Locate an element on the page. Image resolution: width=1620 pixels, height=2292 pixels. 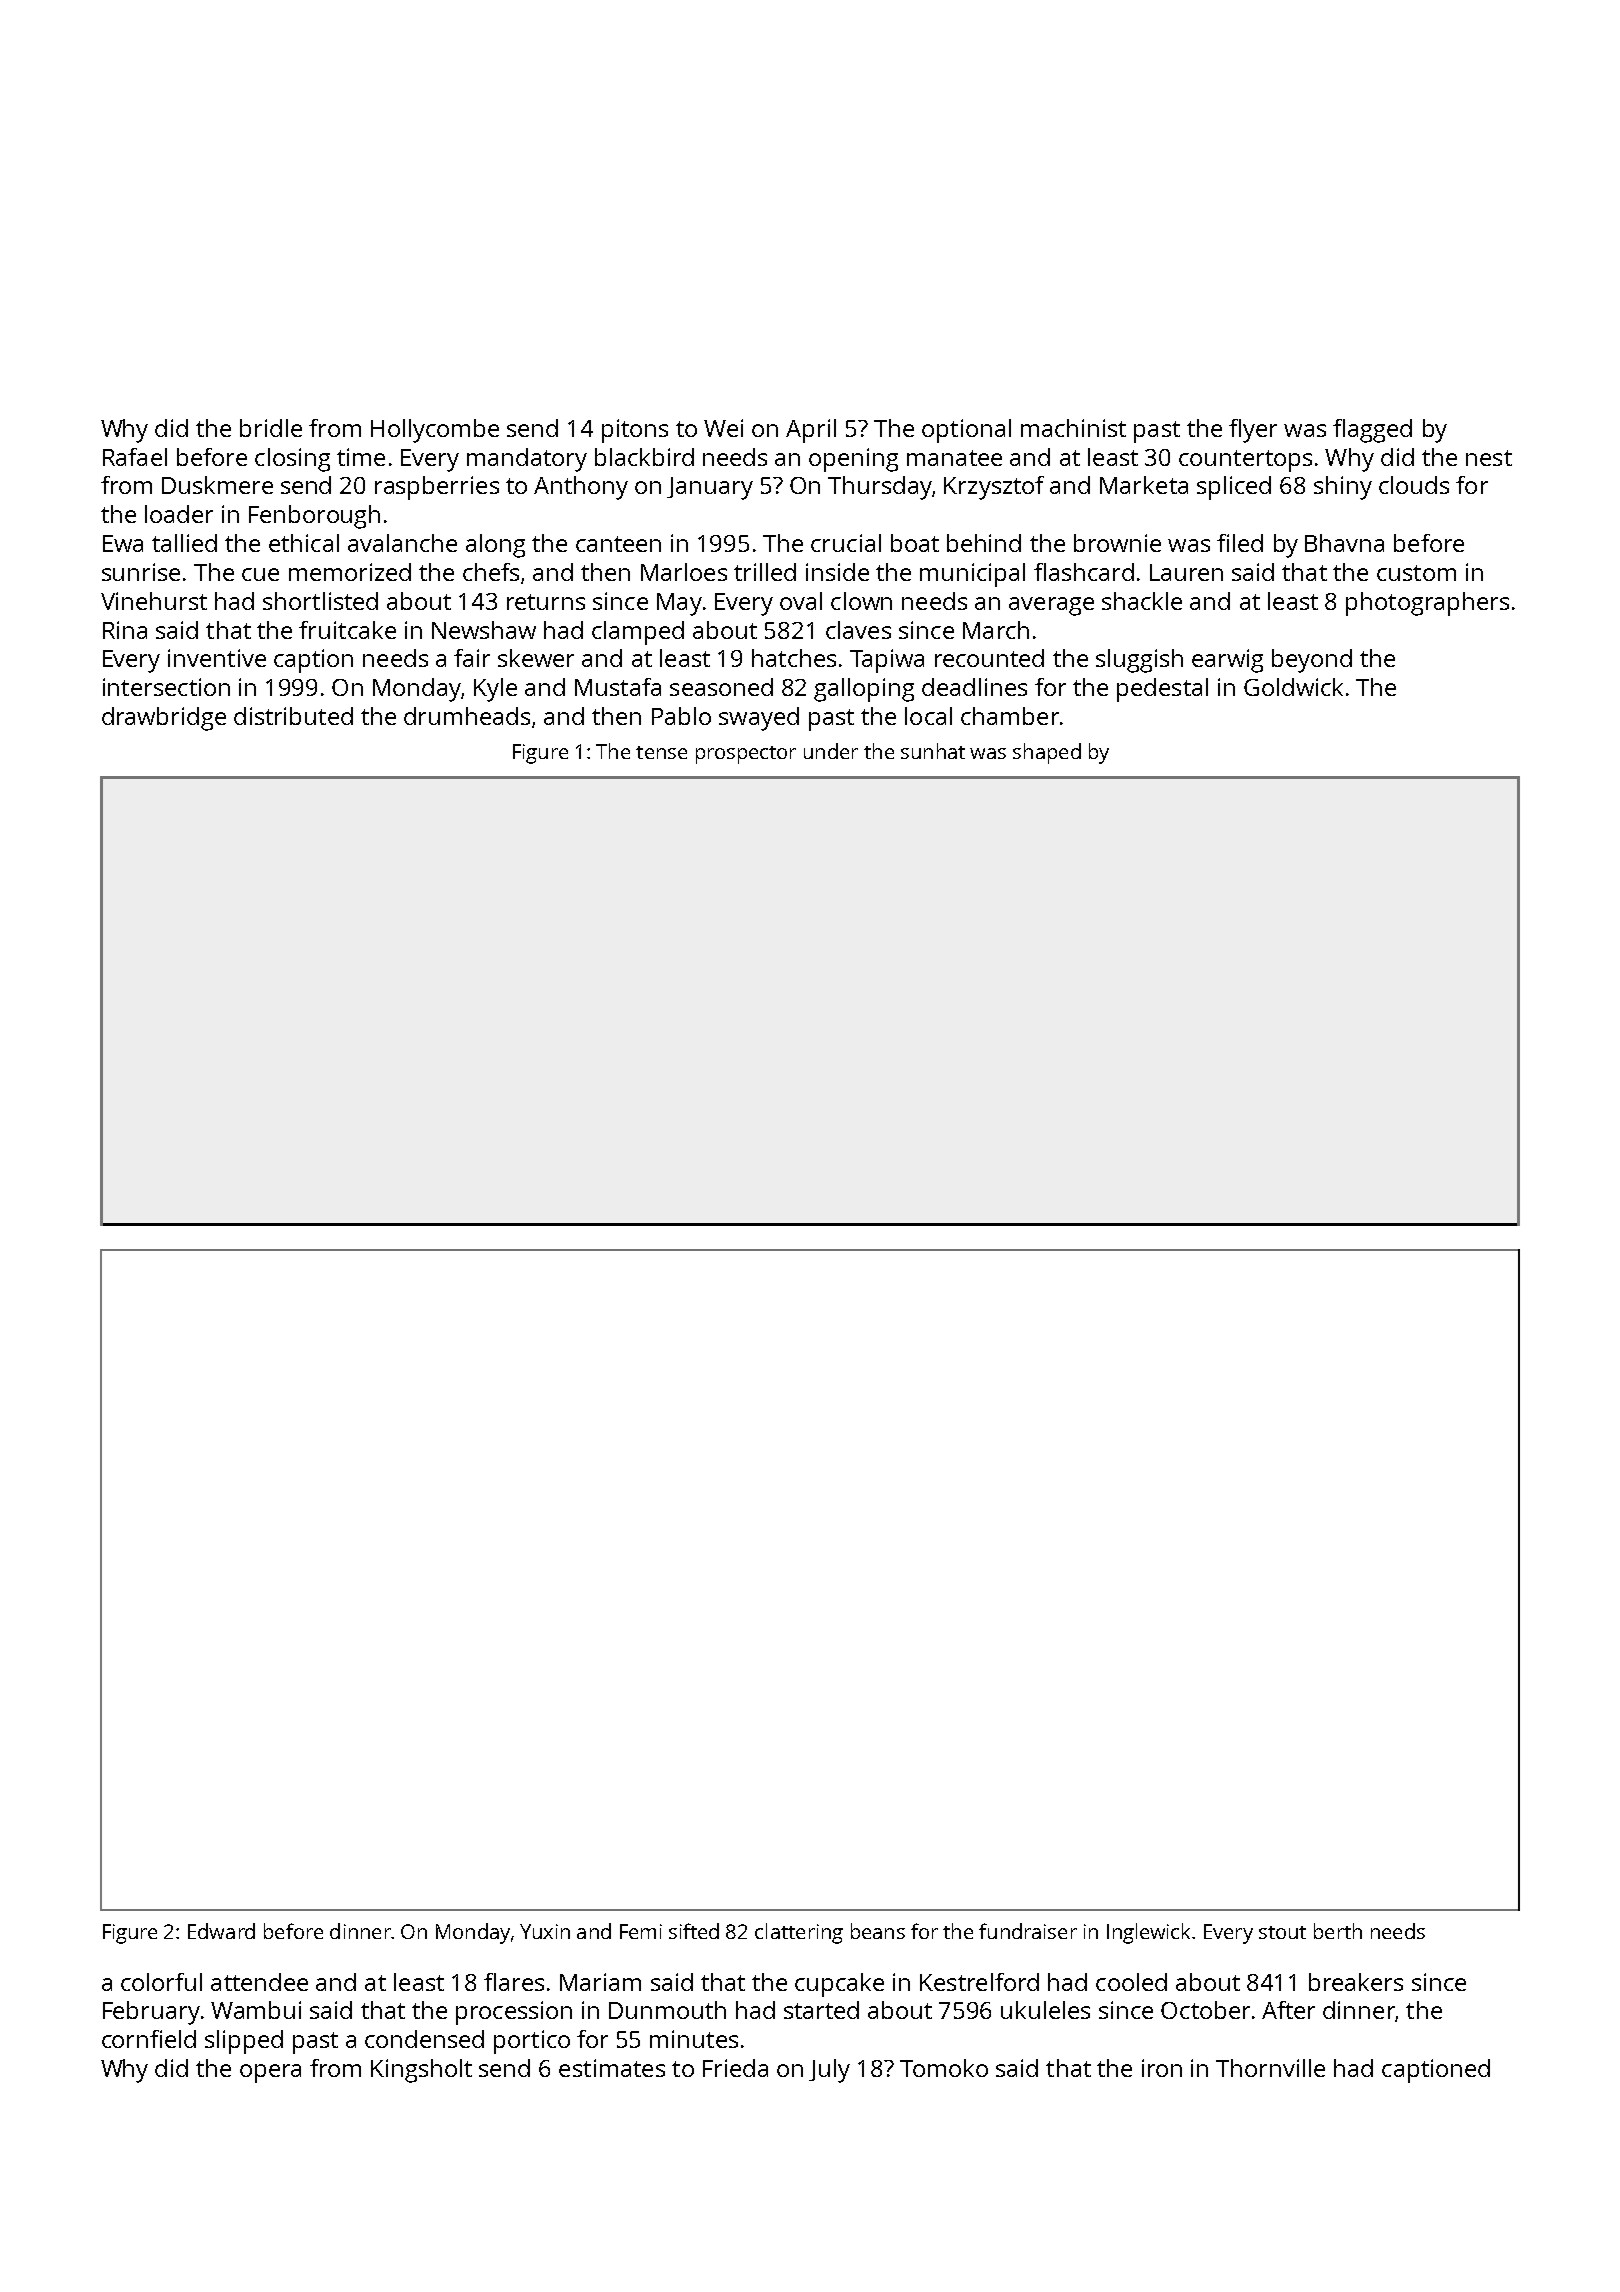
estimates is located at coordinates (612, 2068).
